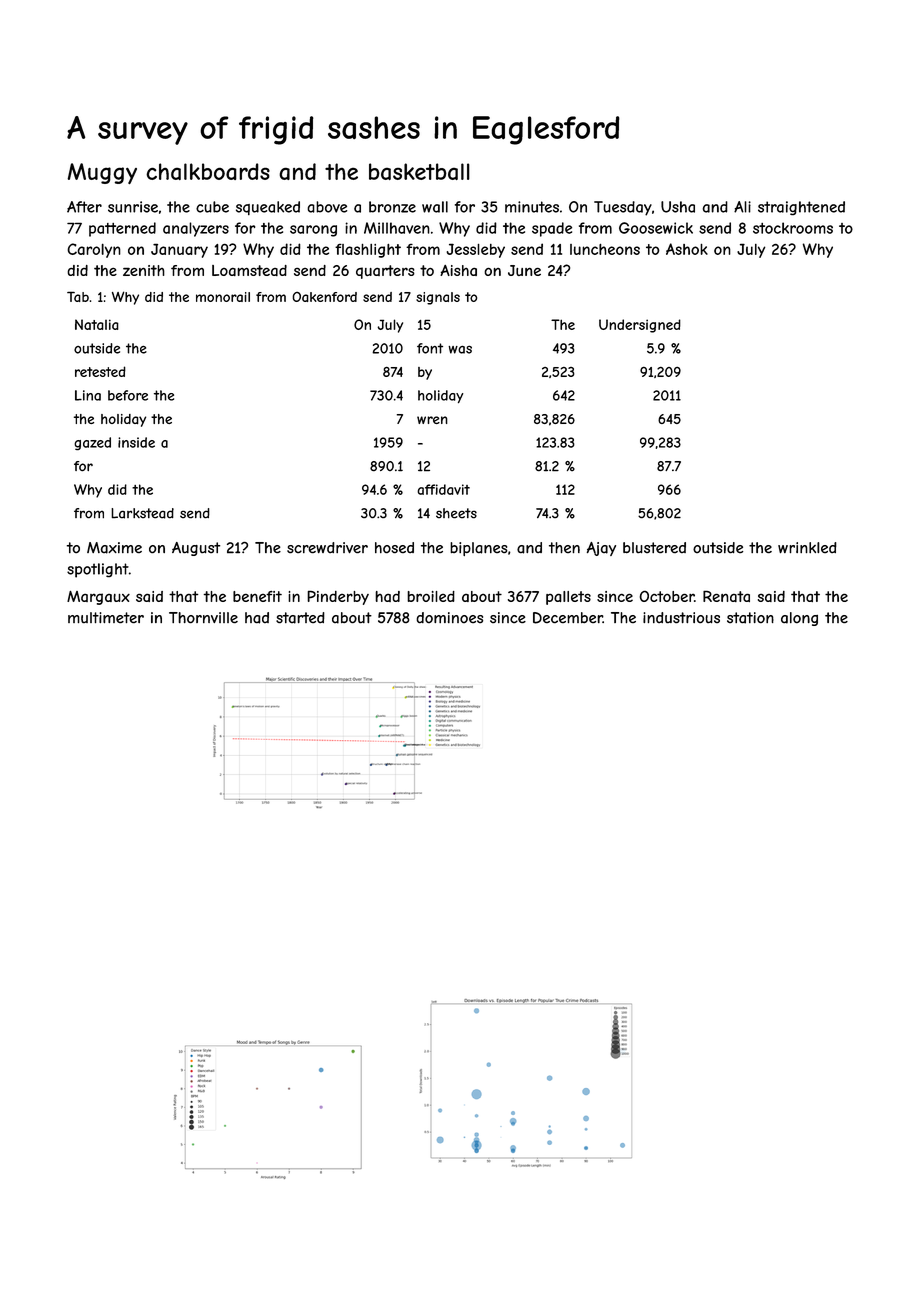 The height and width of the document is (1308, 924). Describe the element at coordinates (687, 249) in the document. I see `Ashok` at that location.
